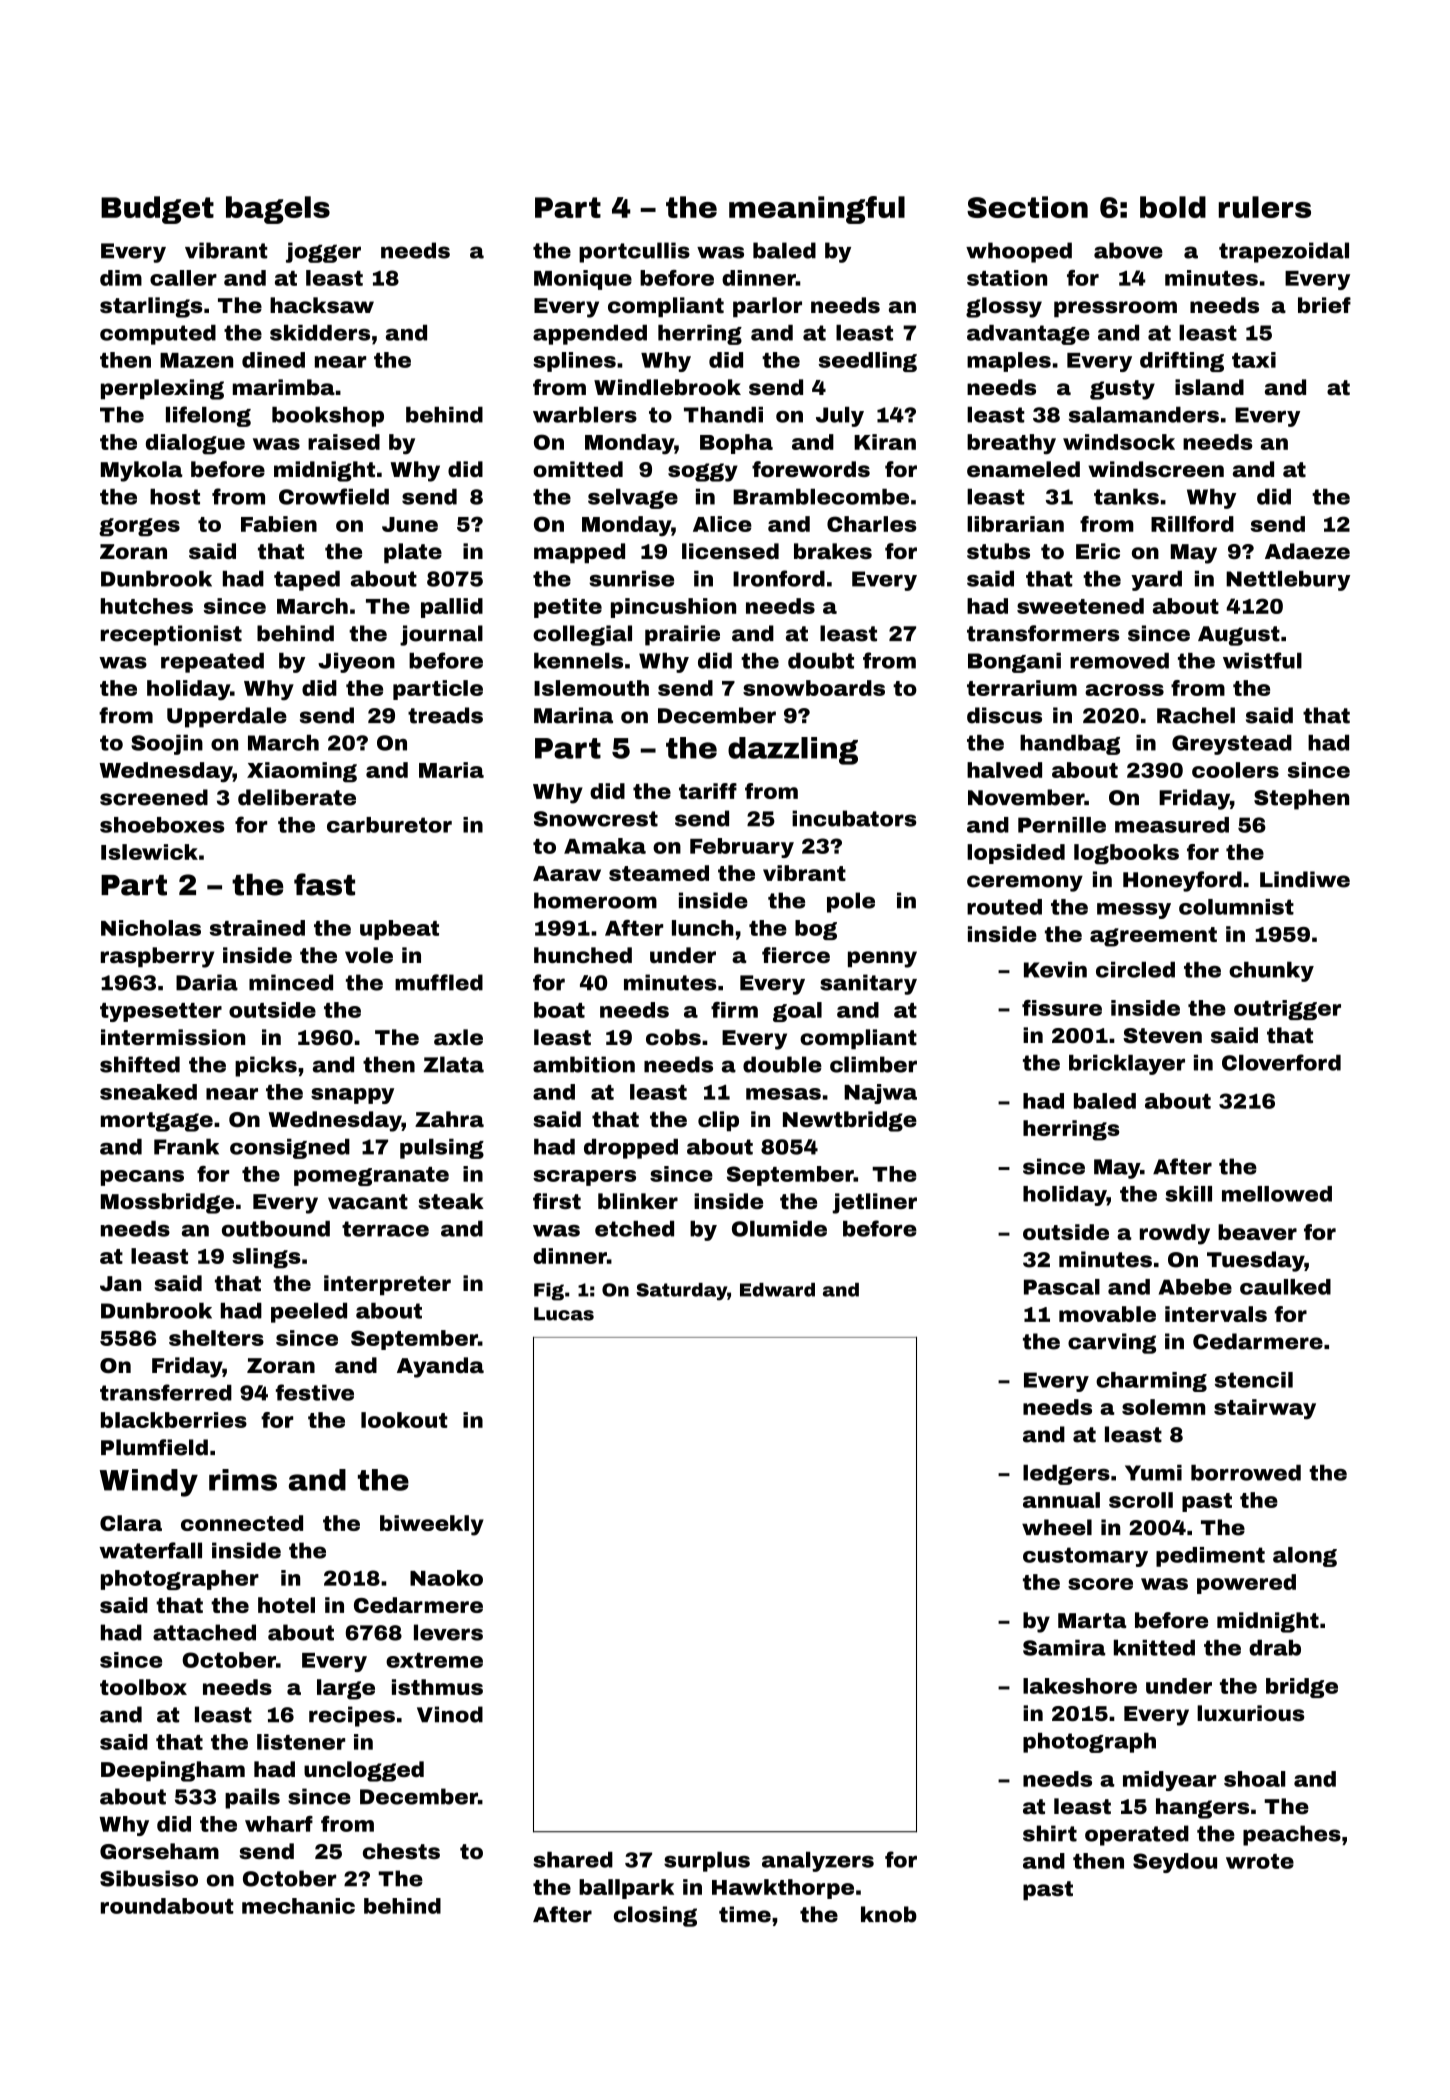 This page has width=1450, height=2100. I want to click on Section, so click(1027, 207).
